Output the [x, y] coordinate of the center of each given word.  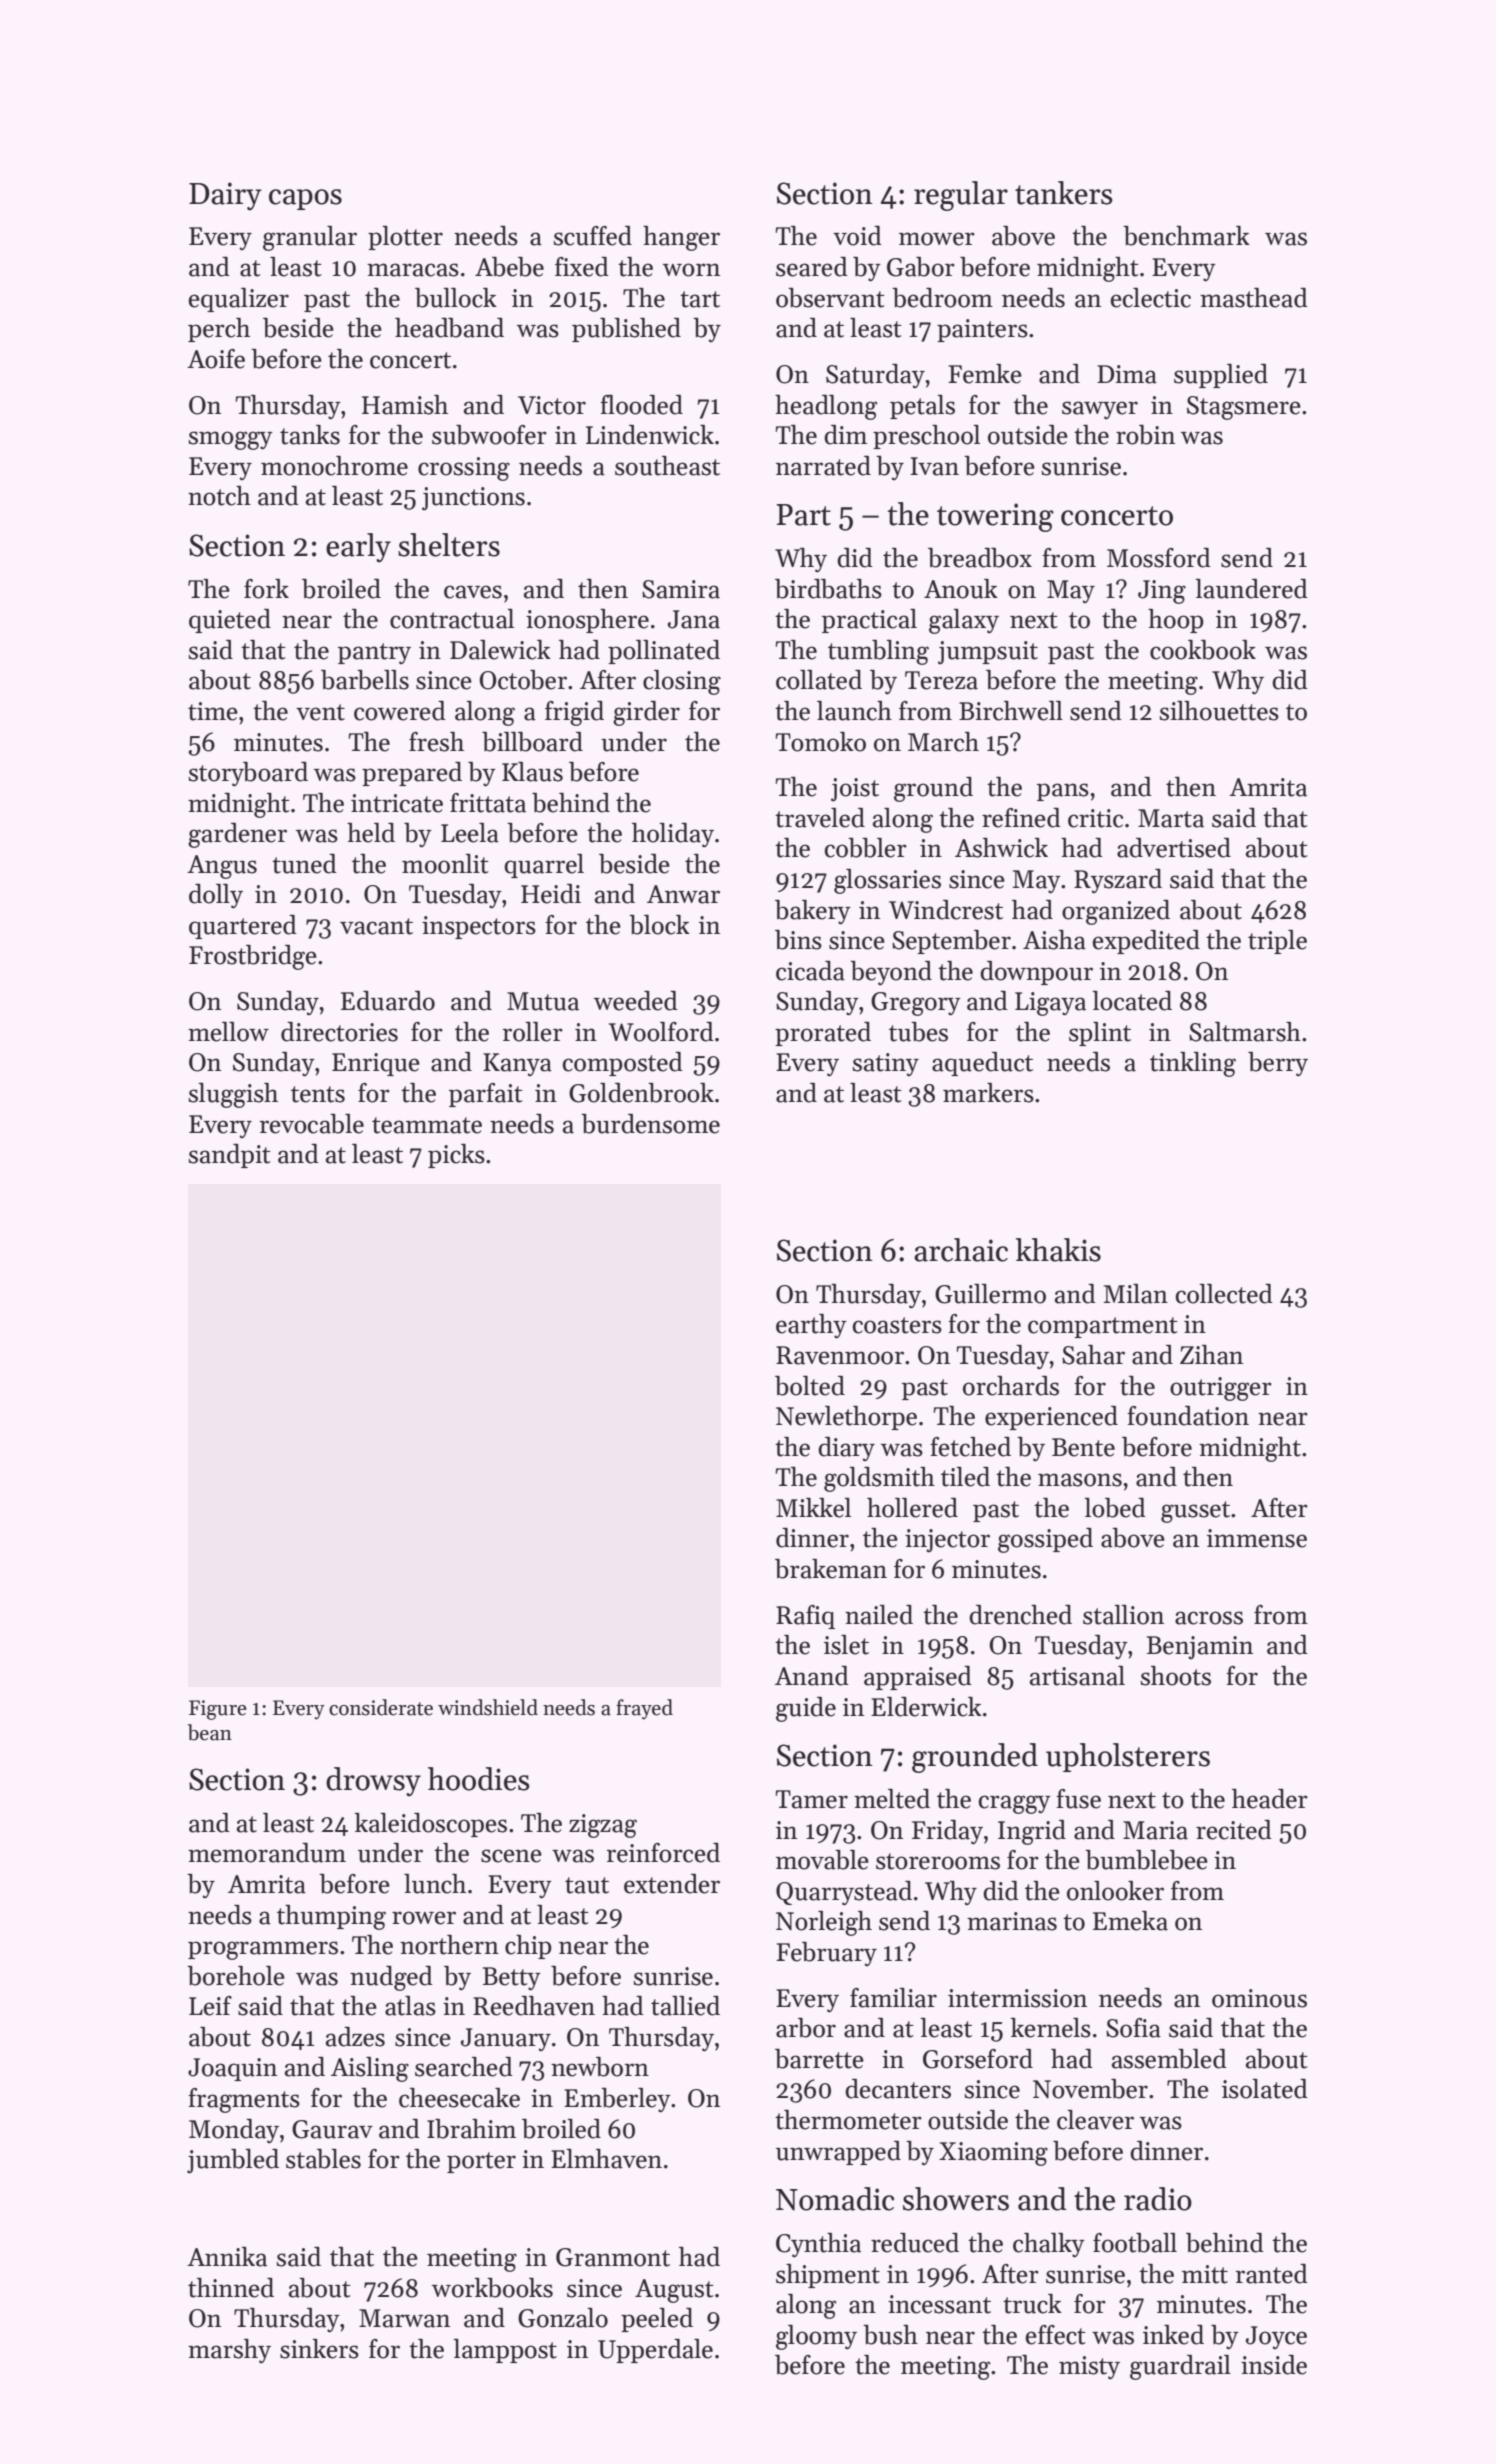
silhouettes [1219, 711]
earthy [811, 1326]
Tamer [812, 1799]
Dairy [225, 196]
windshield [488, 1707]
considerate [381, 1707]
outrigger [1221, 1389]
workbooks [492, 2288]
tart [700, 299]
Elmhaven [606, 2159]
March [943, 742]
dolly [216, 896]
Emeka [1130, 1921]
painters [982, 330]
